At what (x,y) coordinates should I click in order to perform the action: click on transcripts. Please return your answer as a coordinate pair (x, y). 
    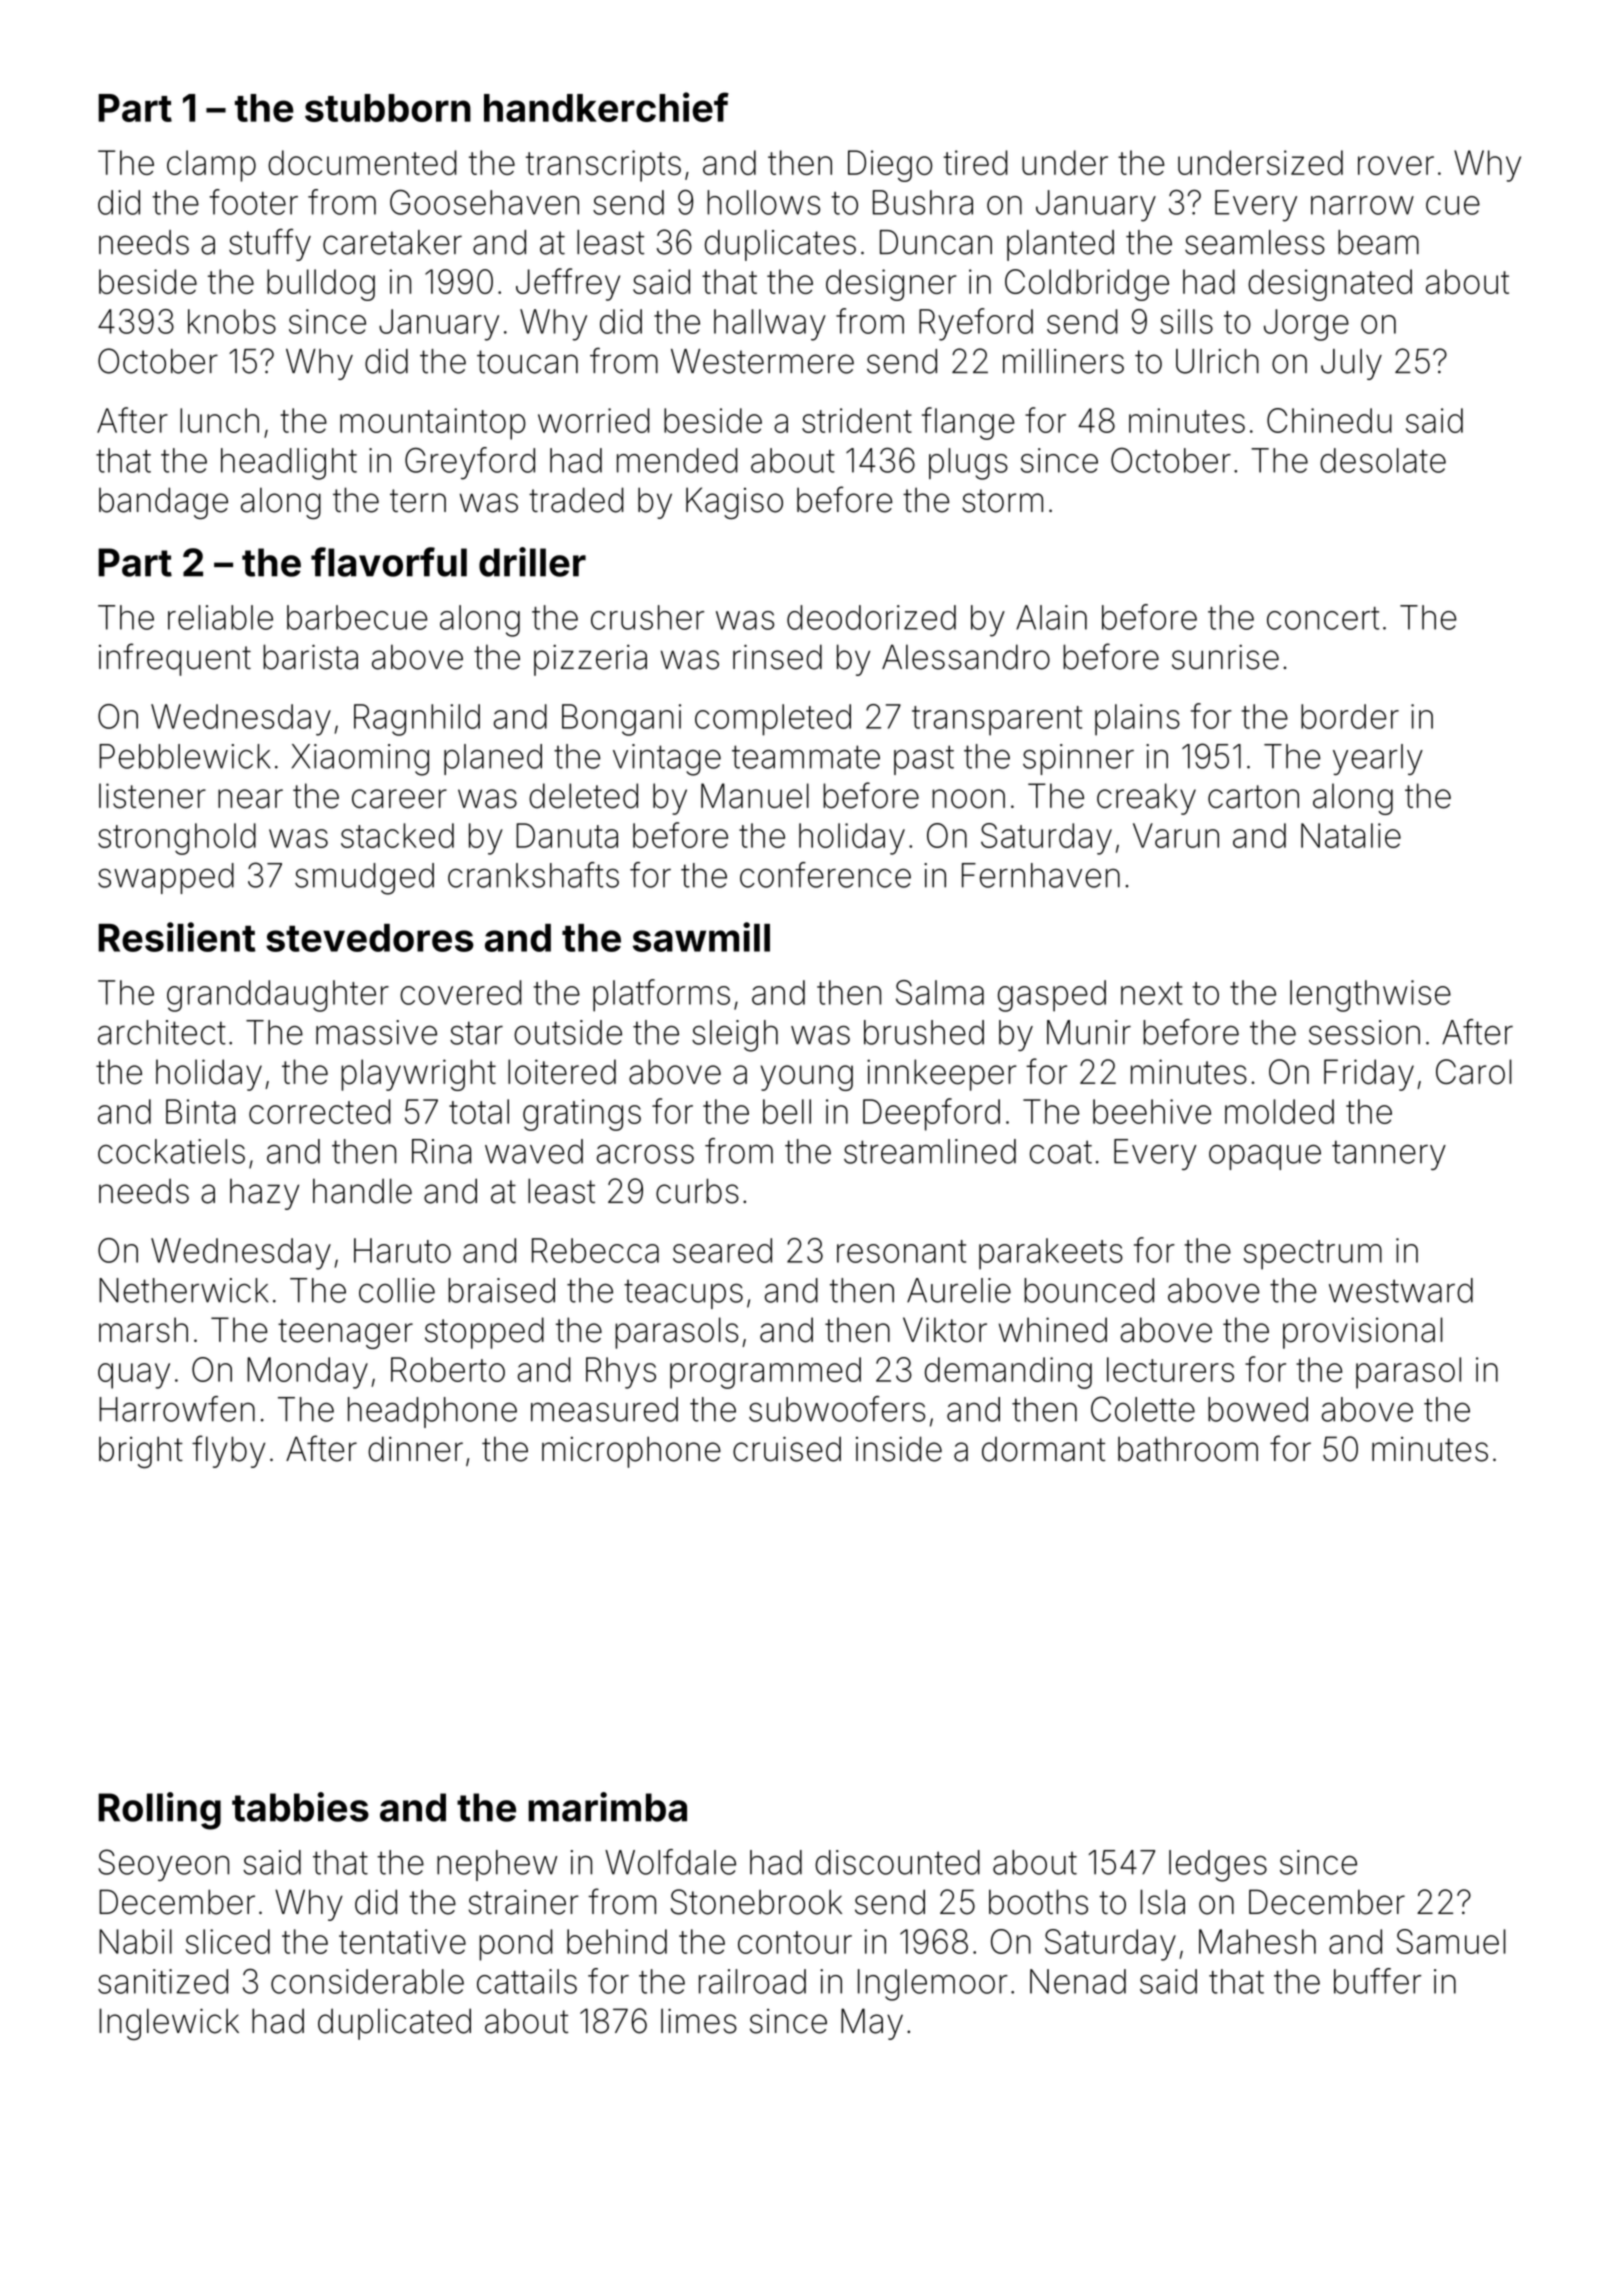
    Looking at the image, I should click on (603, 166).
